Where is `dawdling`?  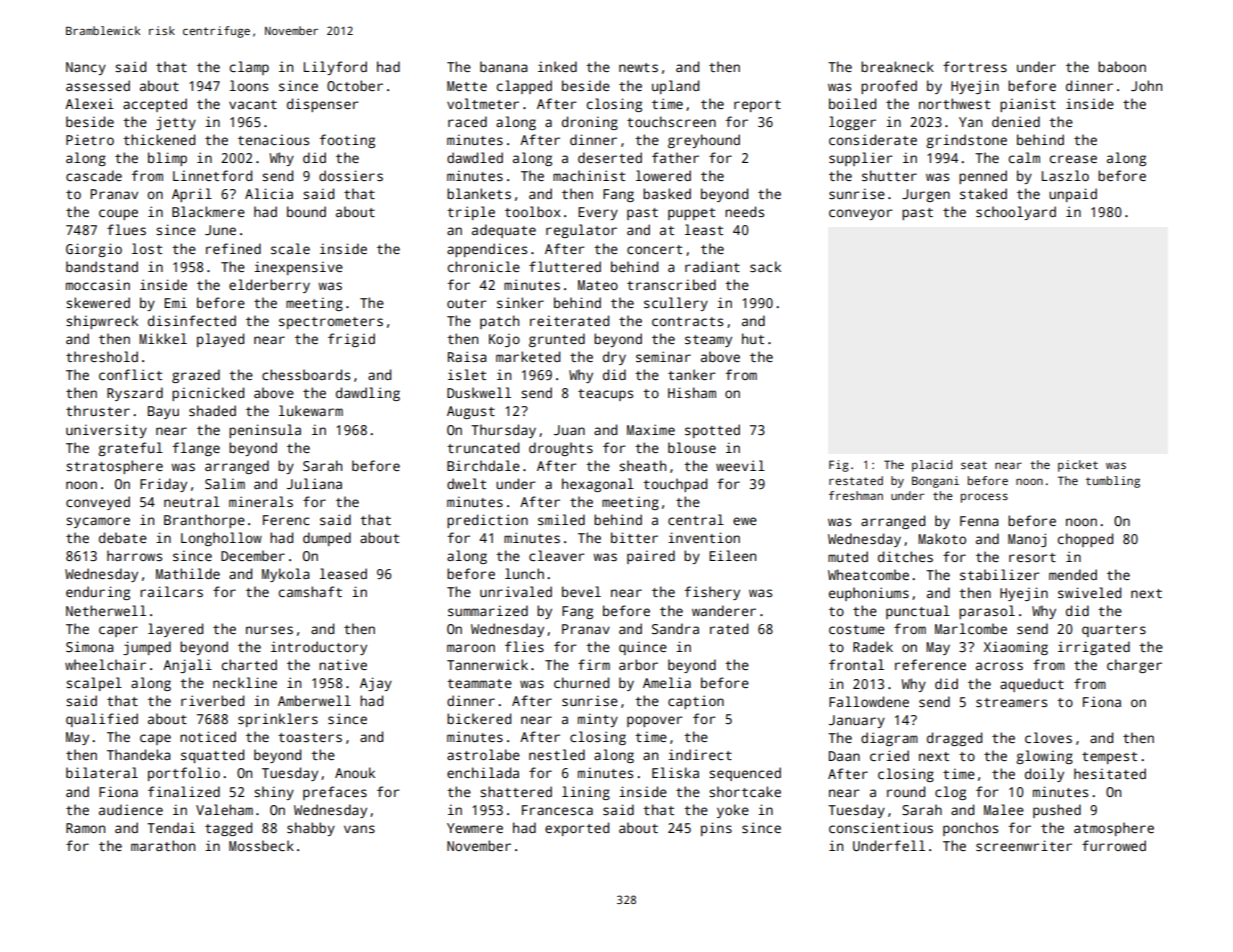 dawdling is located at coordinates (368, 394).
